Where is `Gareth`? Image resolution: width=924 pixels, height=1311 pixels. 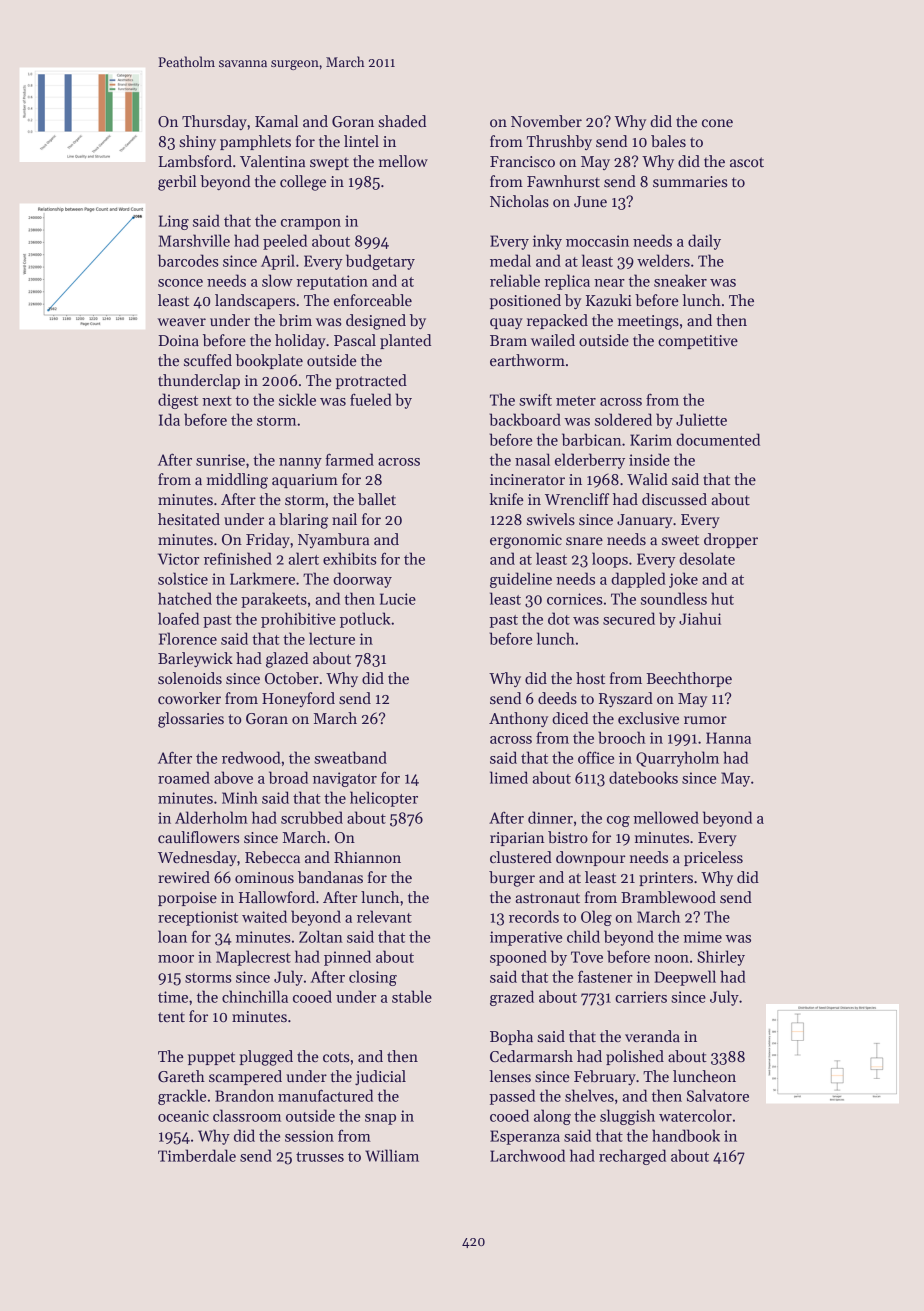
Gareth is located at coordinates (181, 1076).
